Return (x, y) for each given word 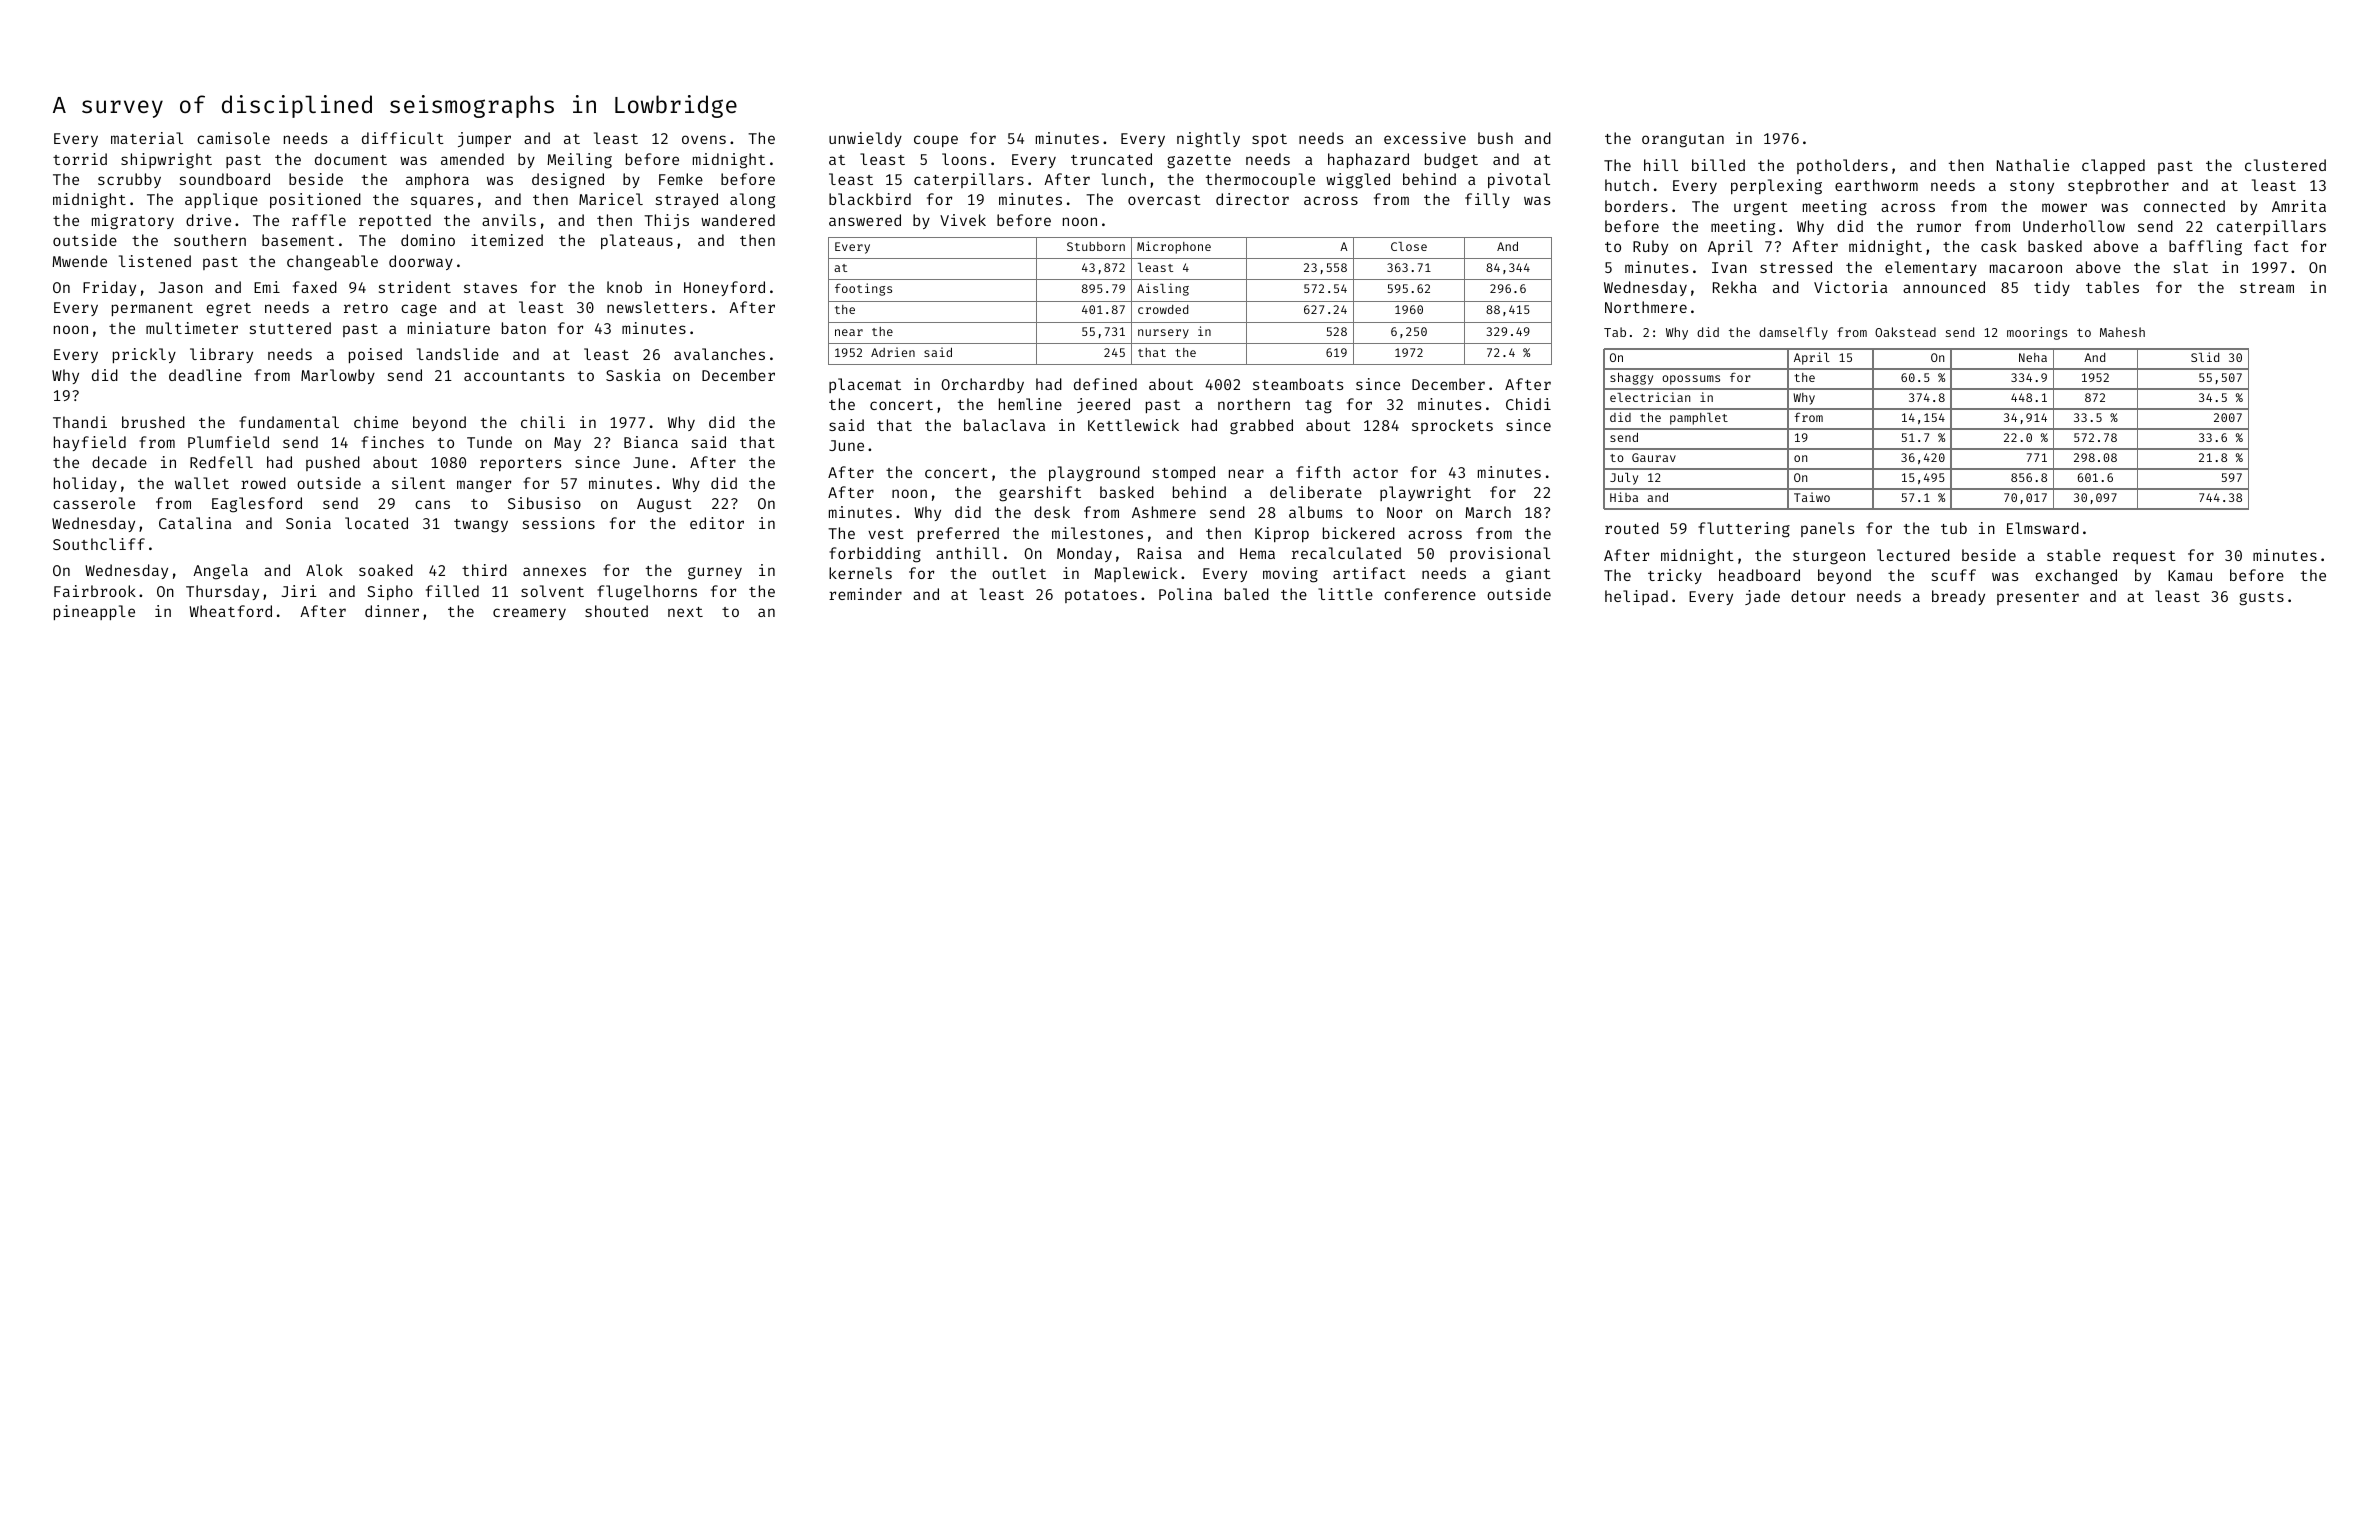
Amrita (2299, 206)
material (147, 138)
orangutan (1683, 141)
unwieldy (865, 139)
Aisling (1163, 289)
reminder (865, 594)
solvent (552, 591)
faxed (315, 287)
